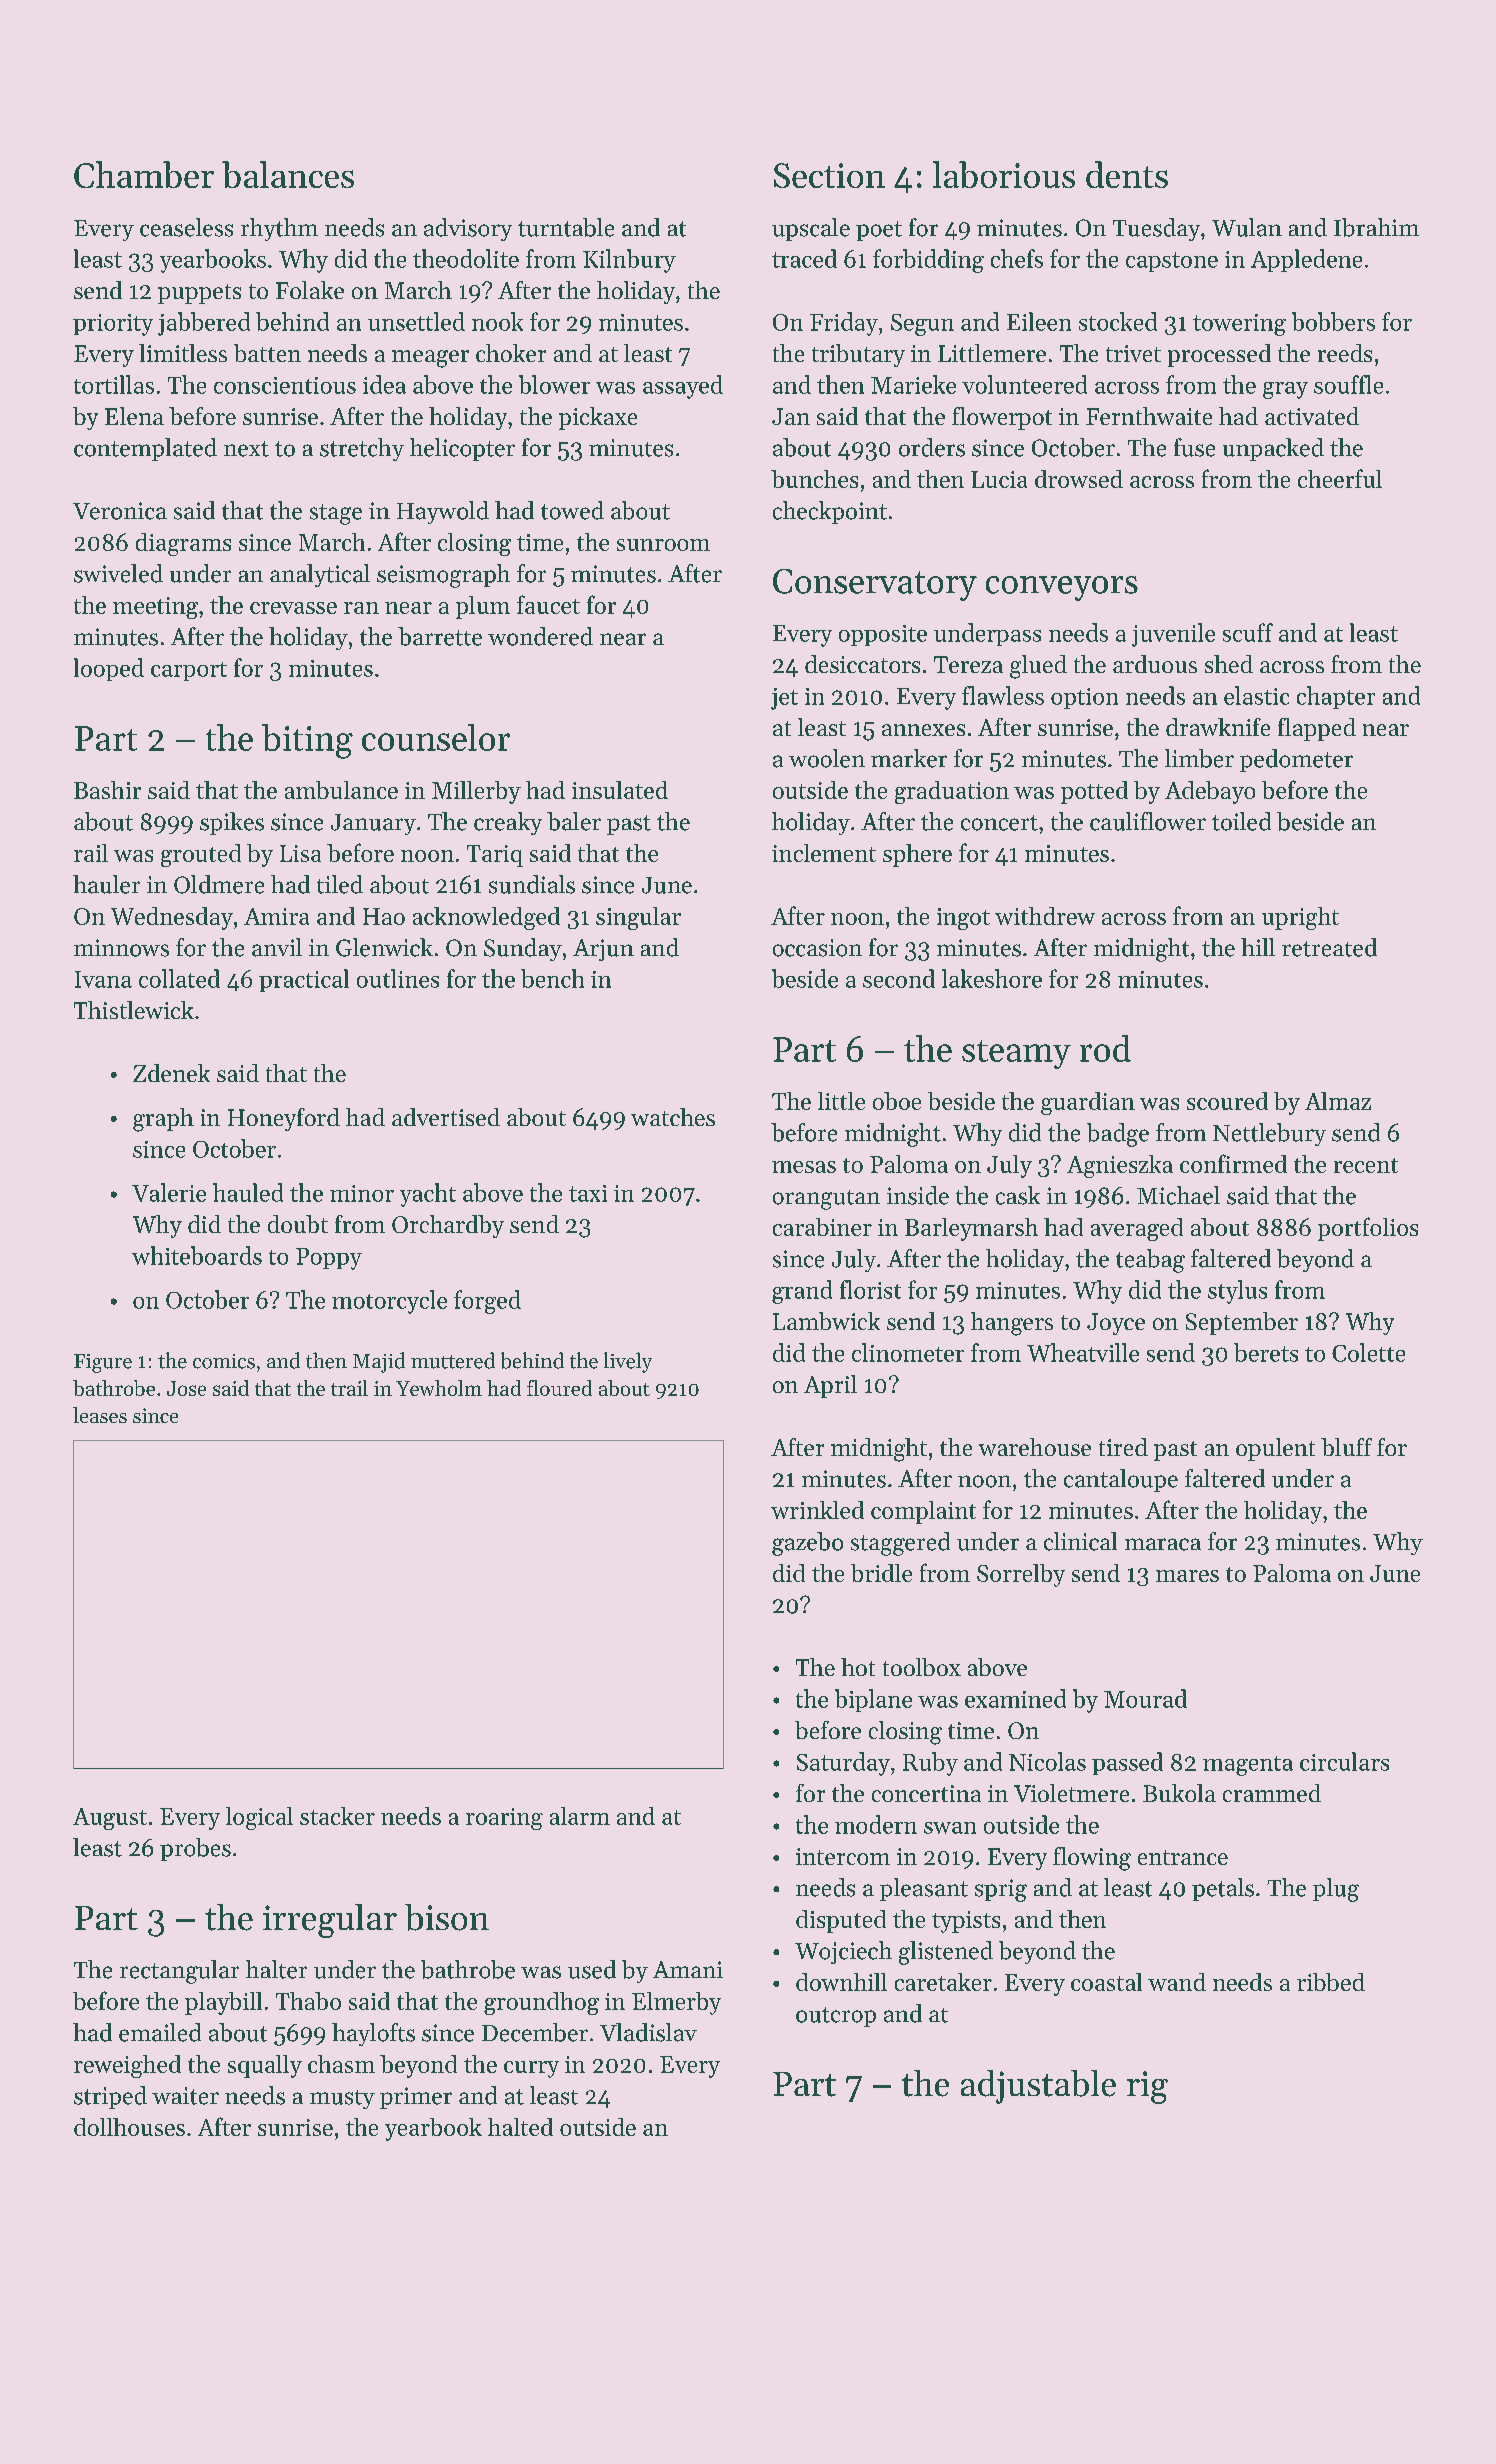 Image resolution: width=1496 pixels, height=2464 pixels. What do you see at coordinates (186, 227) in the page?
I see `ceaseless` at bounding box center [186, 227].
